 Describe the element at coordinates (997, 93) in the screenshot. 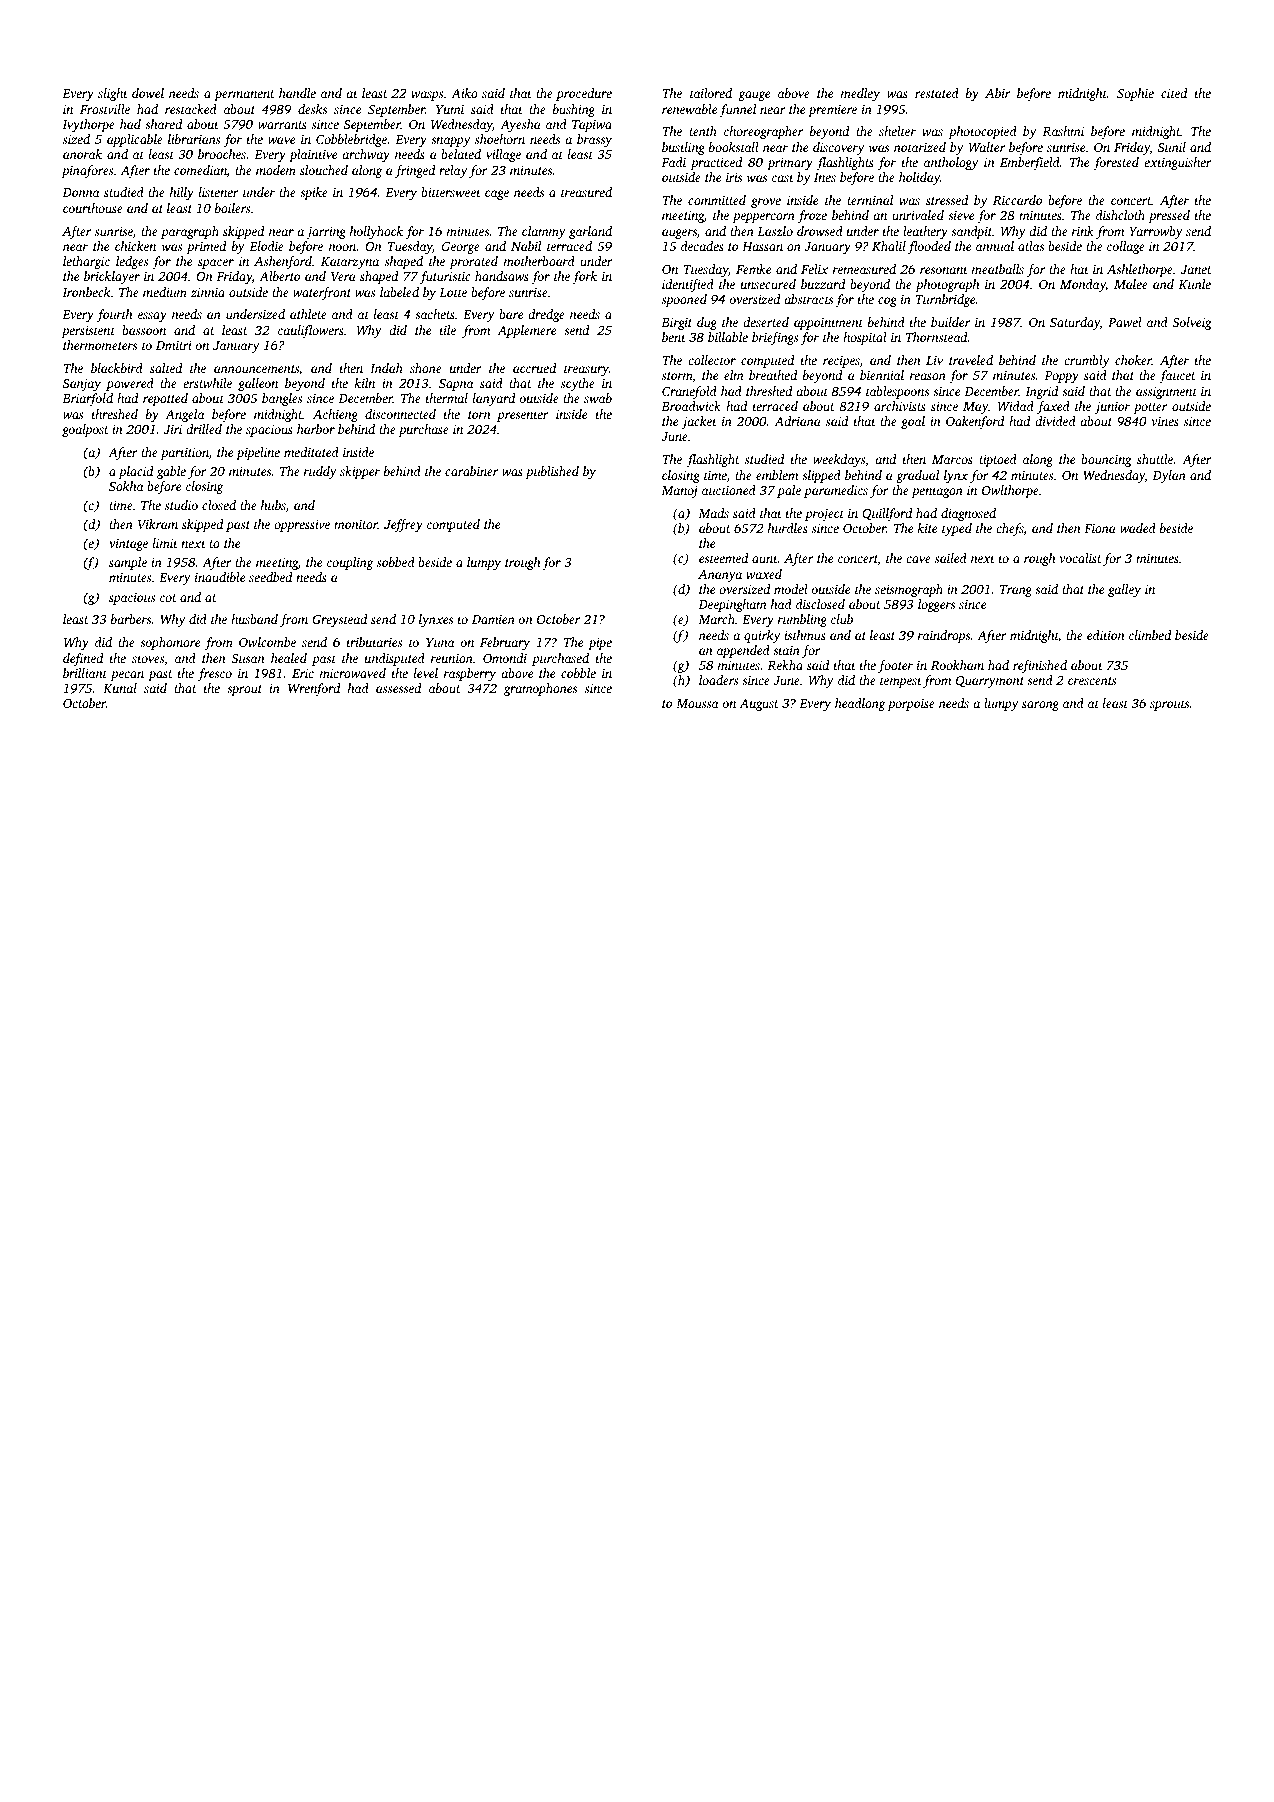

I see `Abir` at that location.
